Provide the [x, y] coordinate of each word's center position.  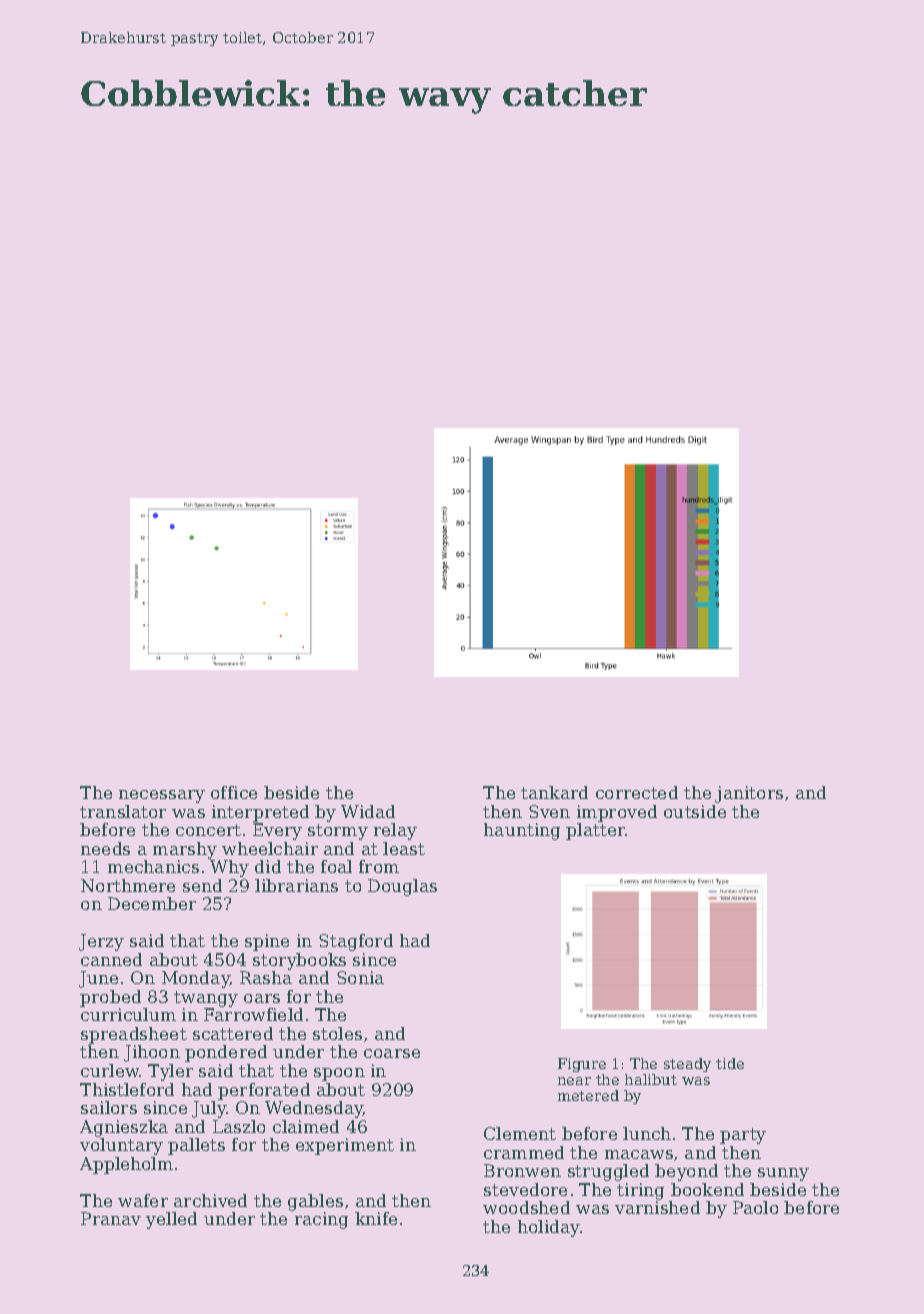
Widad [368, 811]
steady [687, 1065]
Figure [582, 1065]
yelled [171, 1220]
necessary [162, 796]
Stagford [356, 942]
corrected [637, 792]
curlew [110, 1070]
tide [730, 1063]
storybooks [299, 961]
